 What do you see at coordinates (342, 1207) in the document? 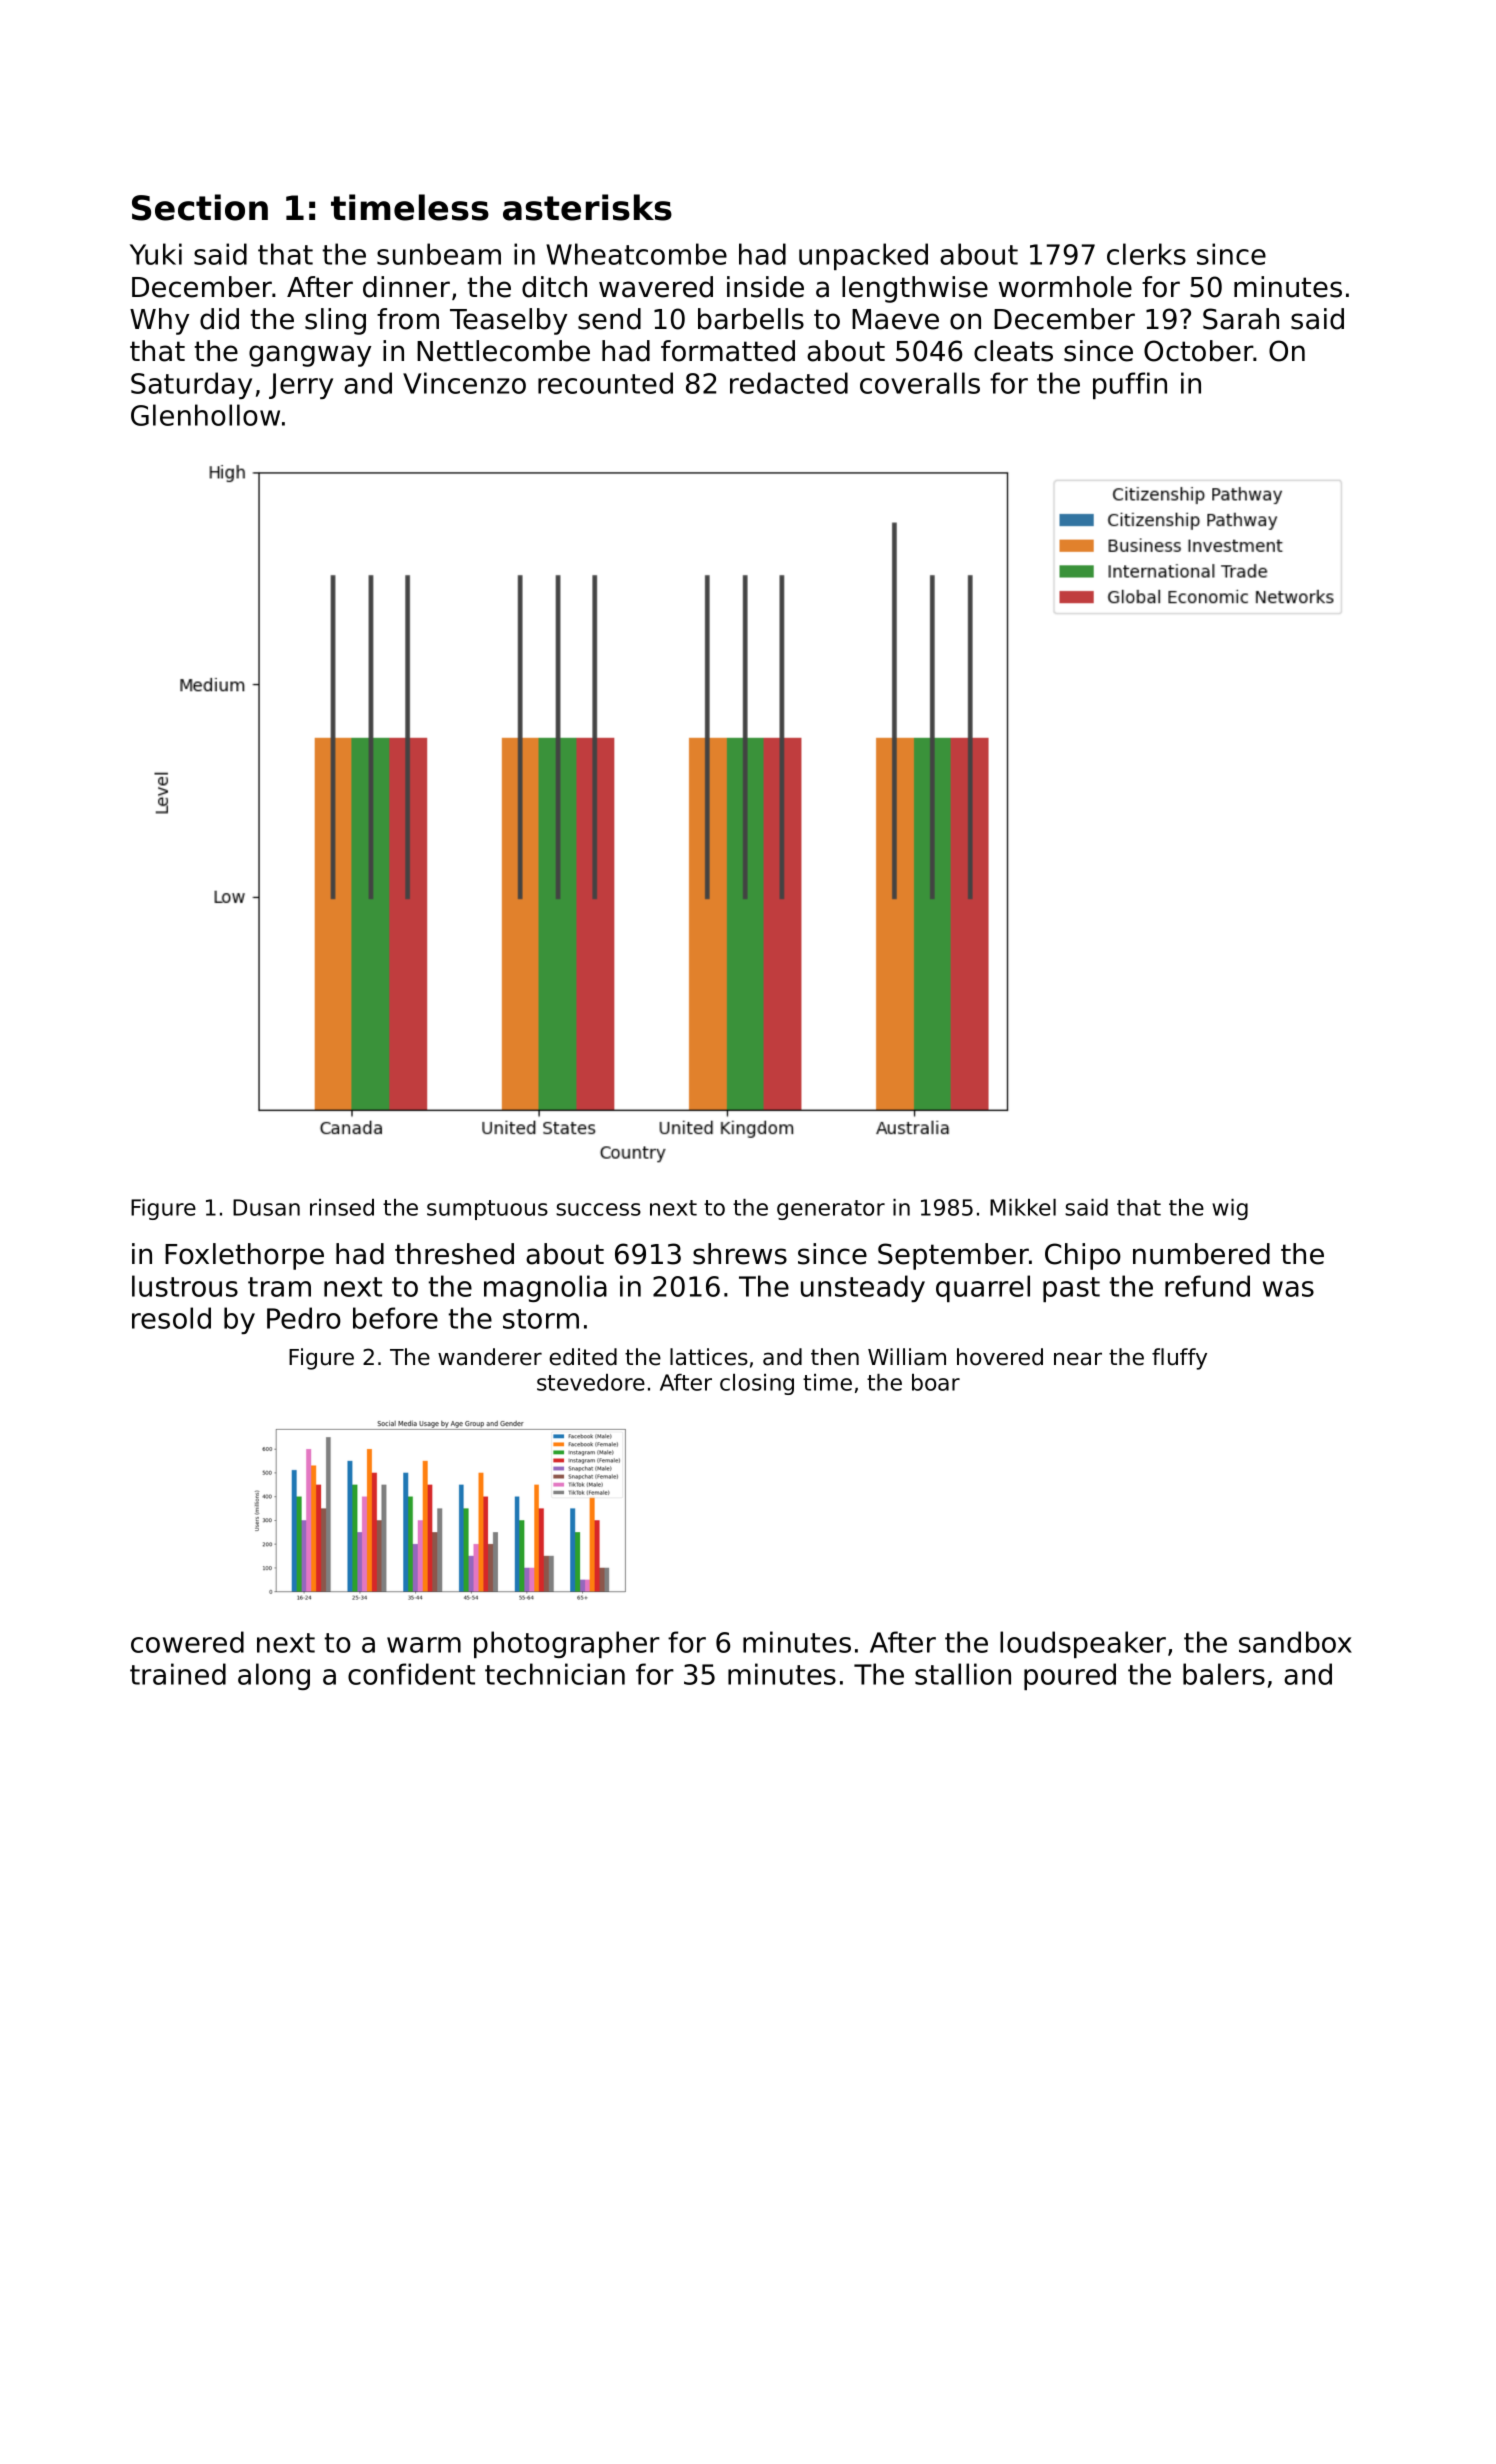
I see `rinsed` at bounding box center [342, 1207].
